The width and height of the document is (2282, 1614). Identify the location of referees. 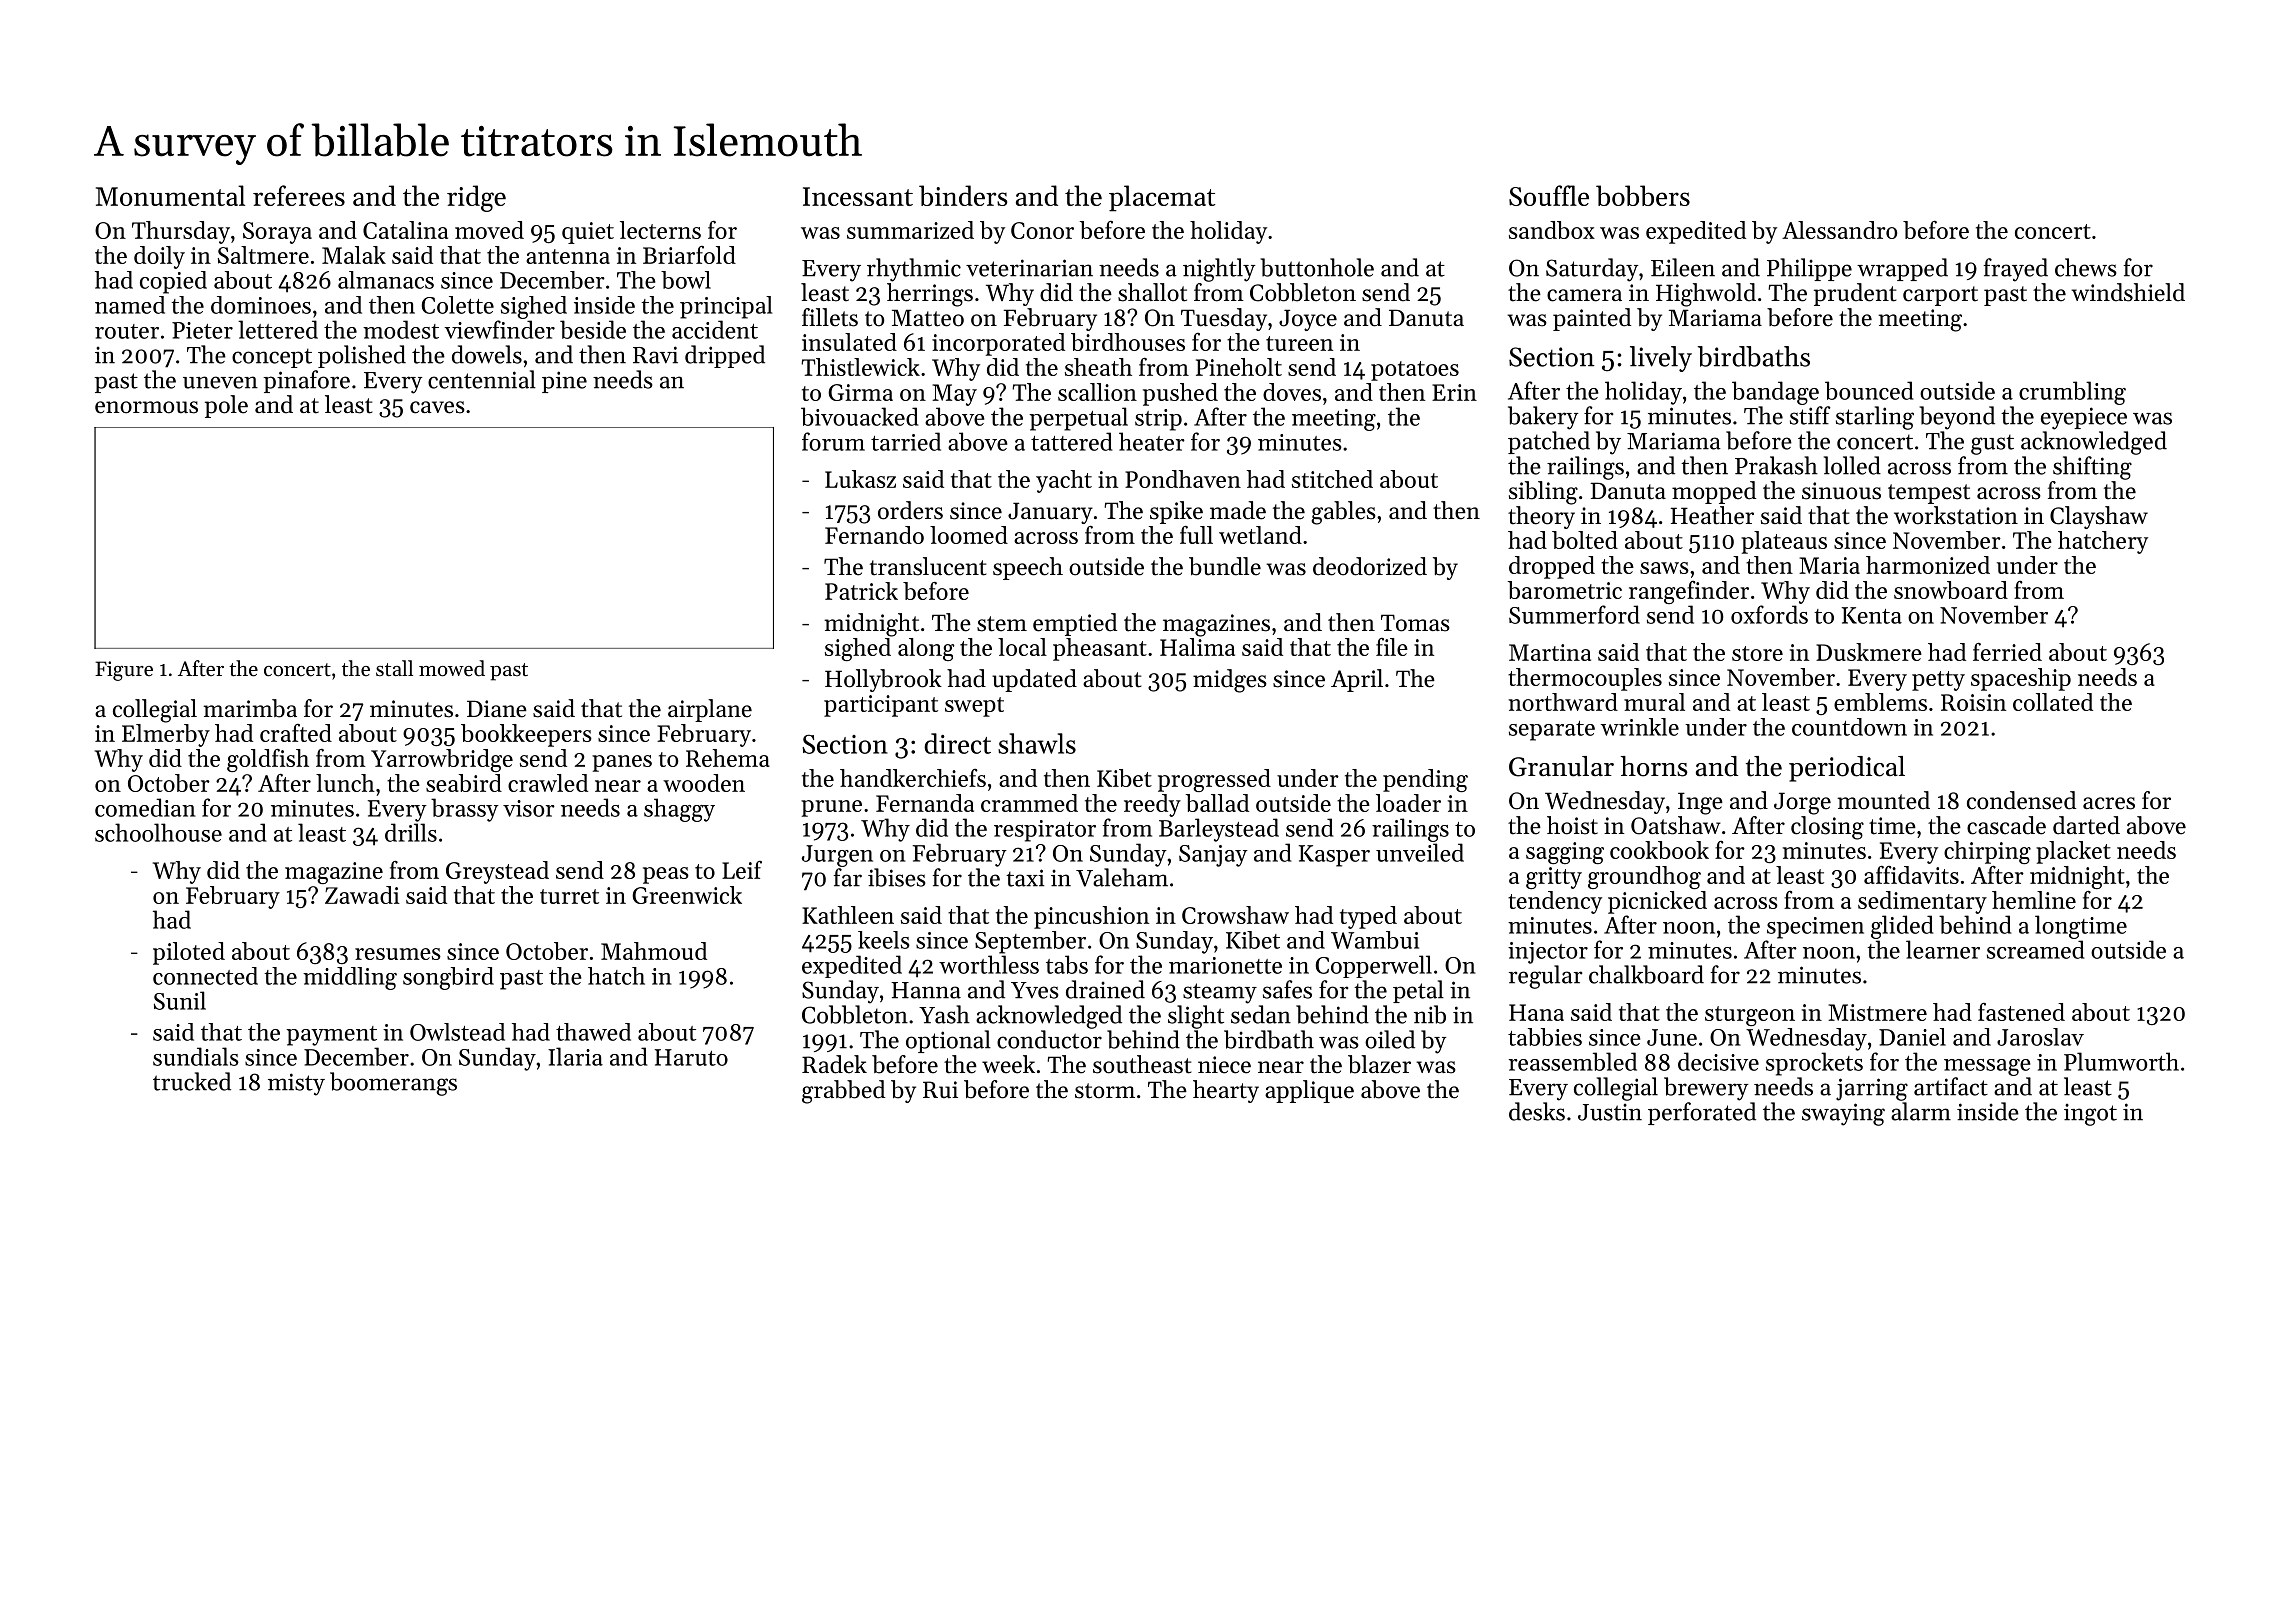
(299, 195).
